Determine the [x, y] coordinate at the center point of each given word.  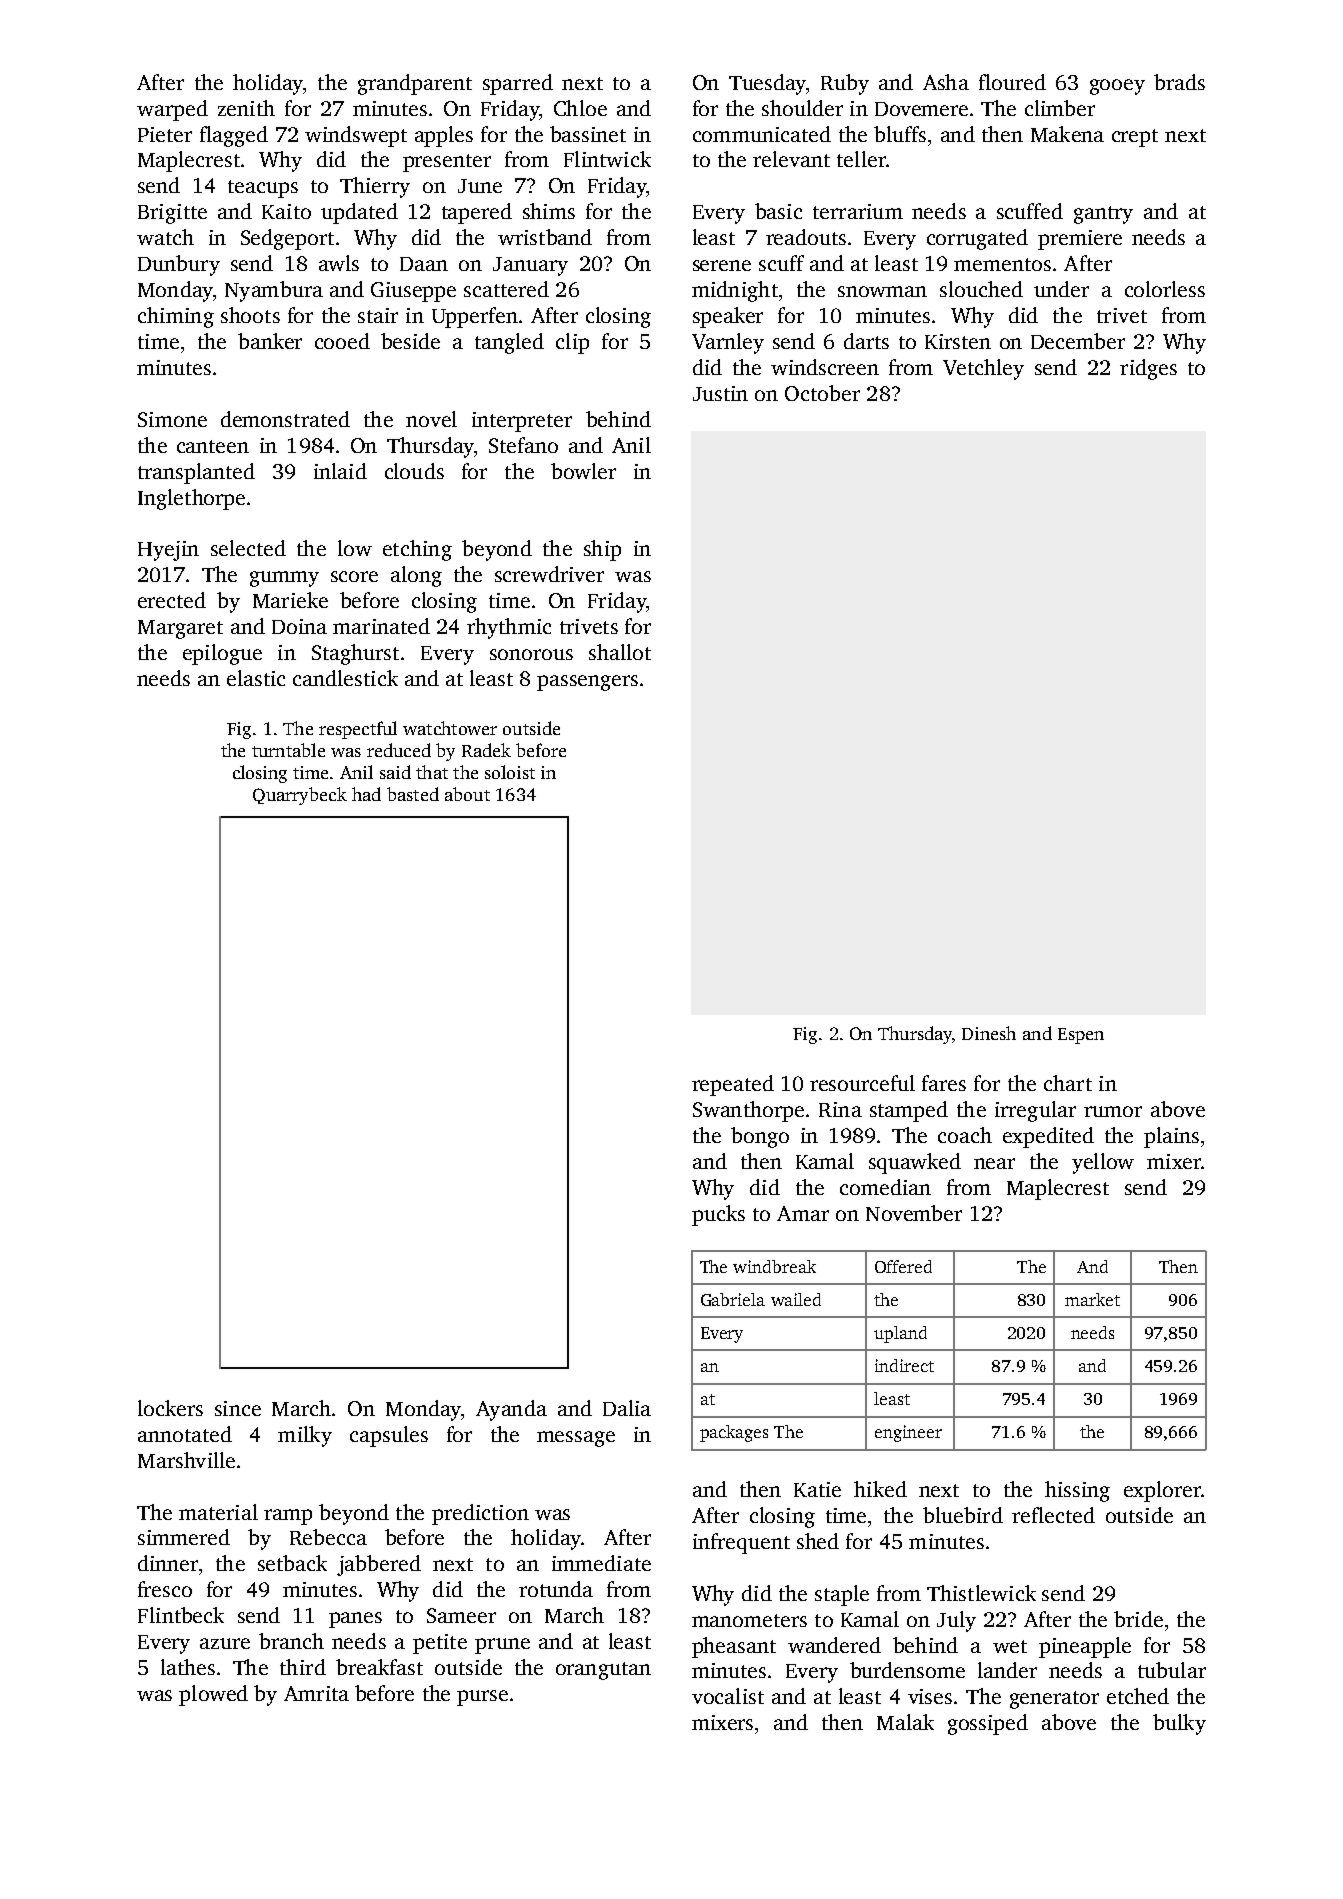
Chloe [580, 108]
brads [1179, 82]
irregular [1035, 1111]
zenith [246, 108]
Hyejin [168, 551]
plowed [213, 1695]
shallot [620, 652]
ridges [1148, 369]
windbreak [774, 1266]
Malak [905, 1722]
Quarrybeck [300, 796]
